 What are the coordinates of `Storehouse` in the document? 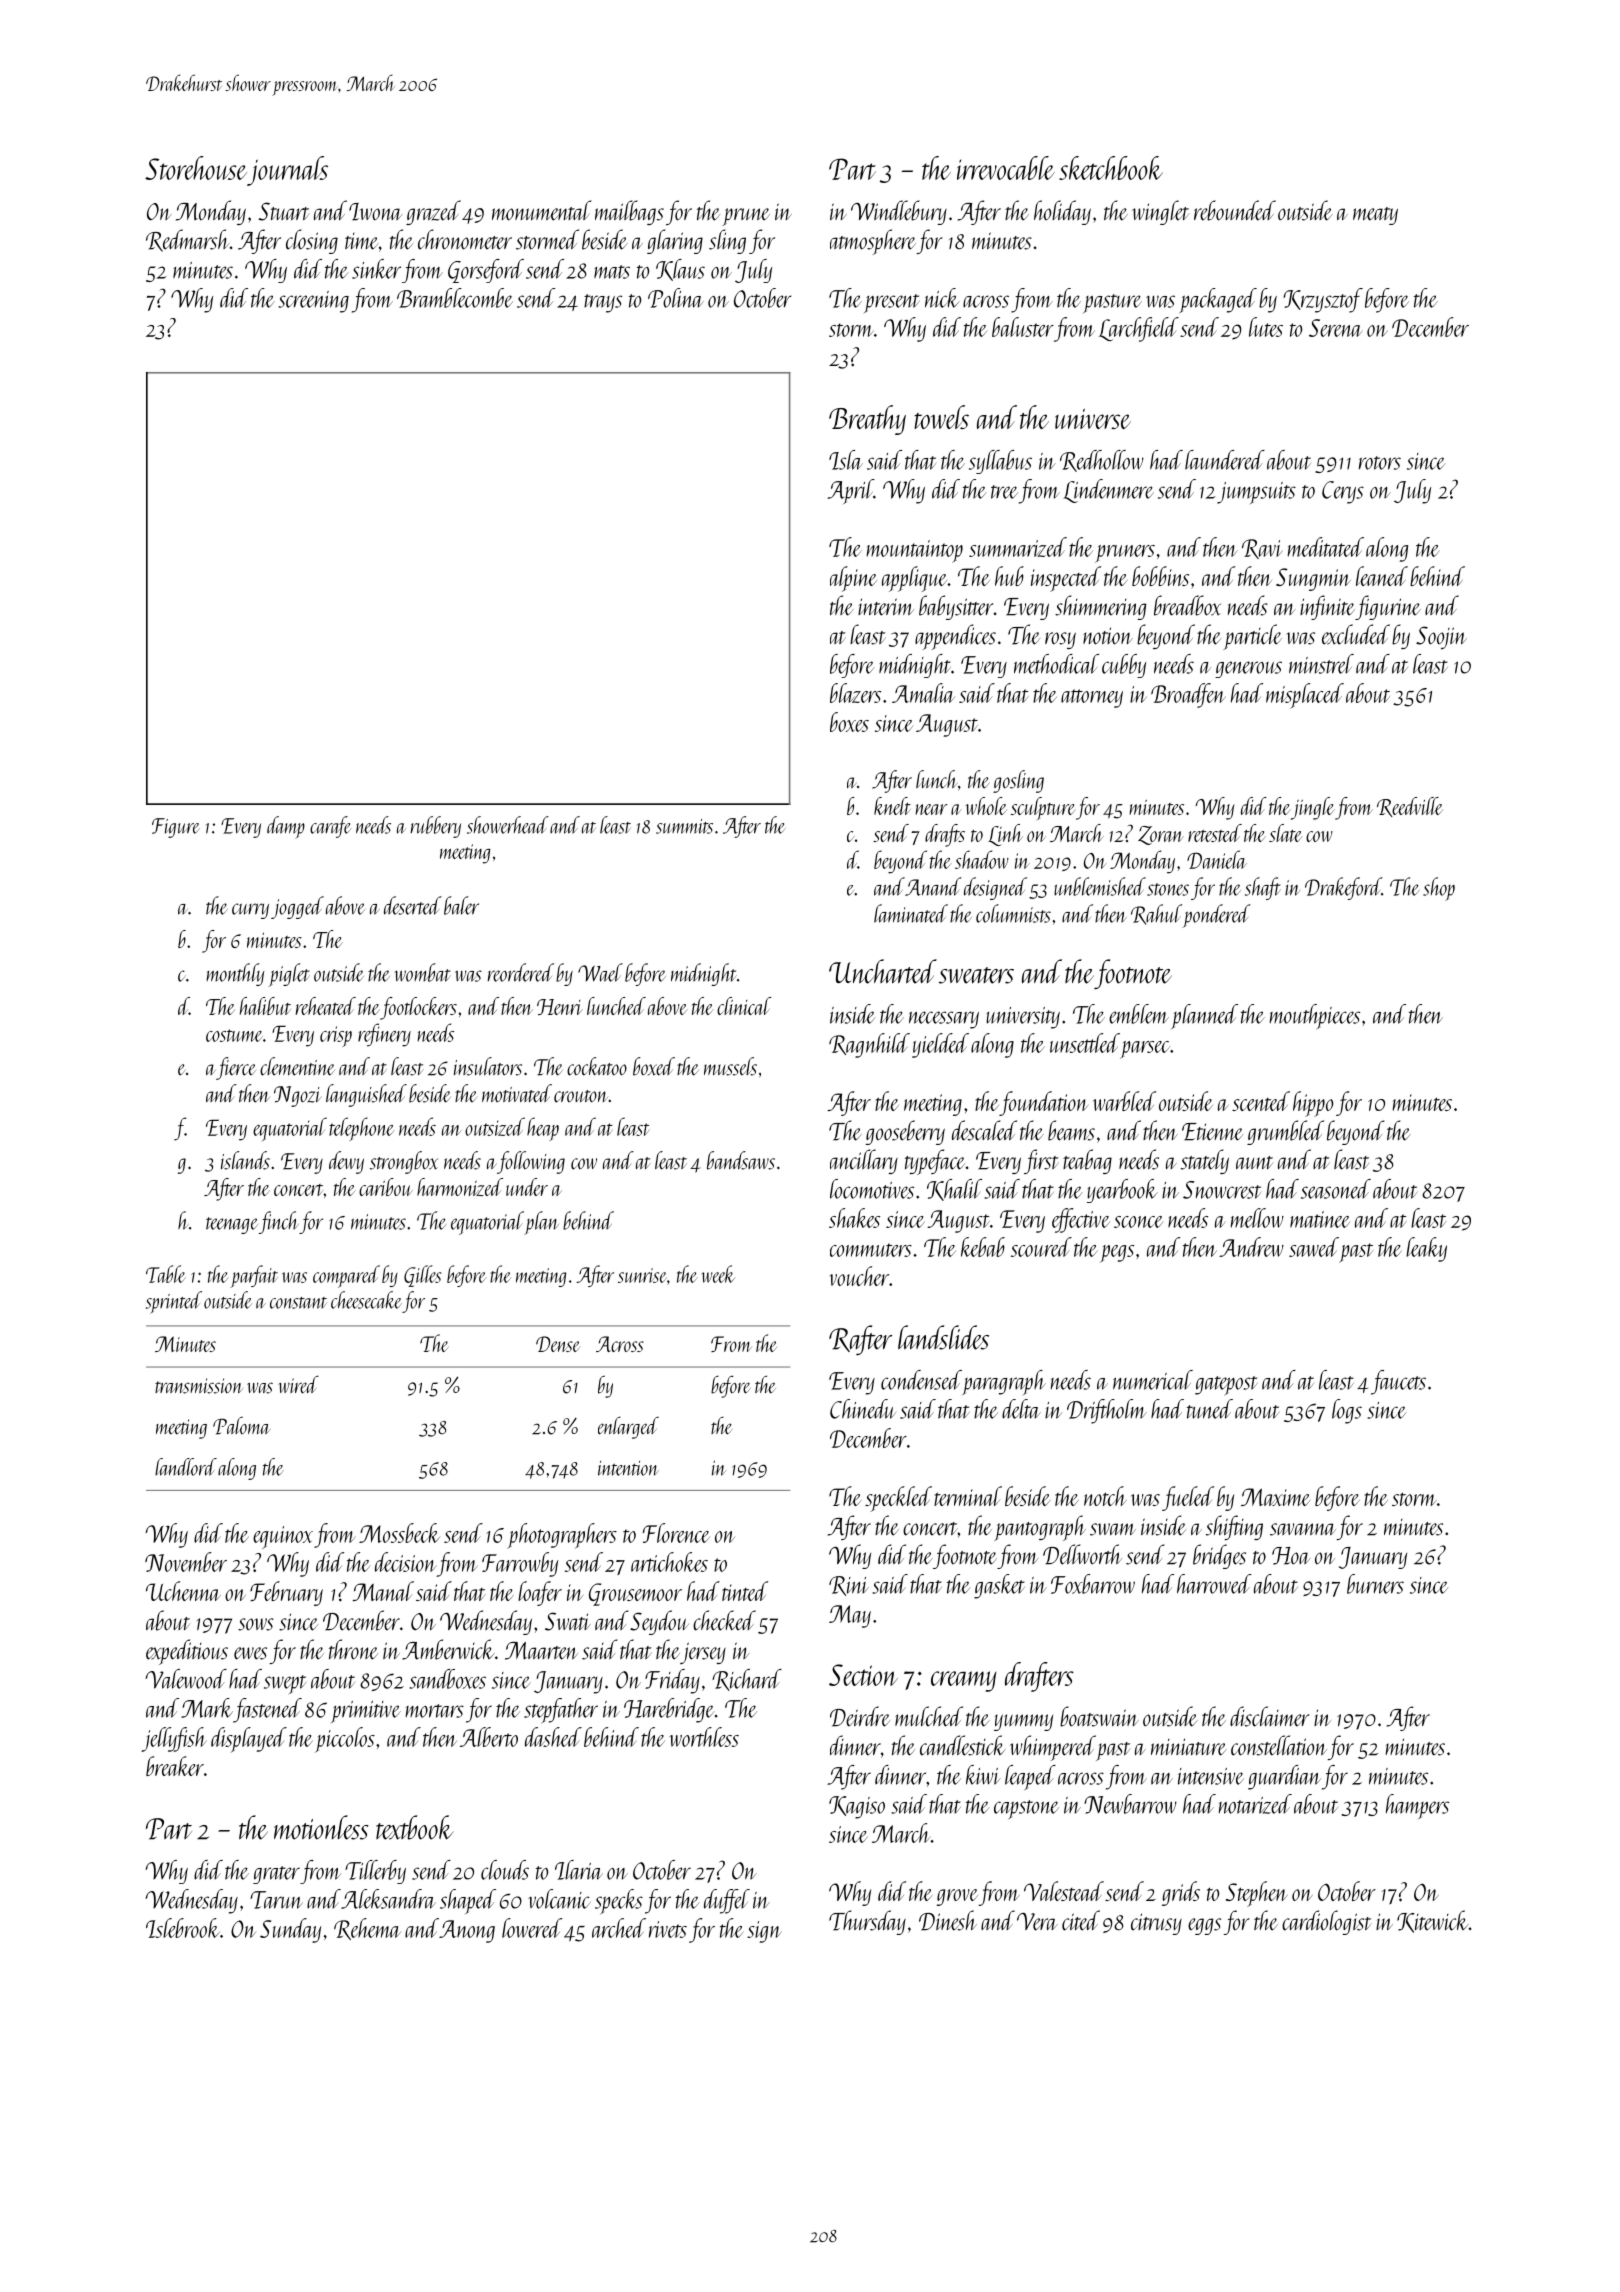 It's located at (196, 168).
